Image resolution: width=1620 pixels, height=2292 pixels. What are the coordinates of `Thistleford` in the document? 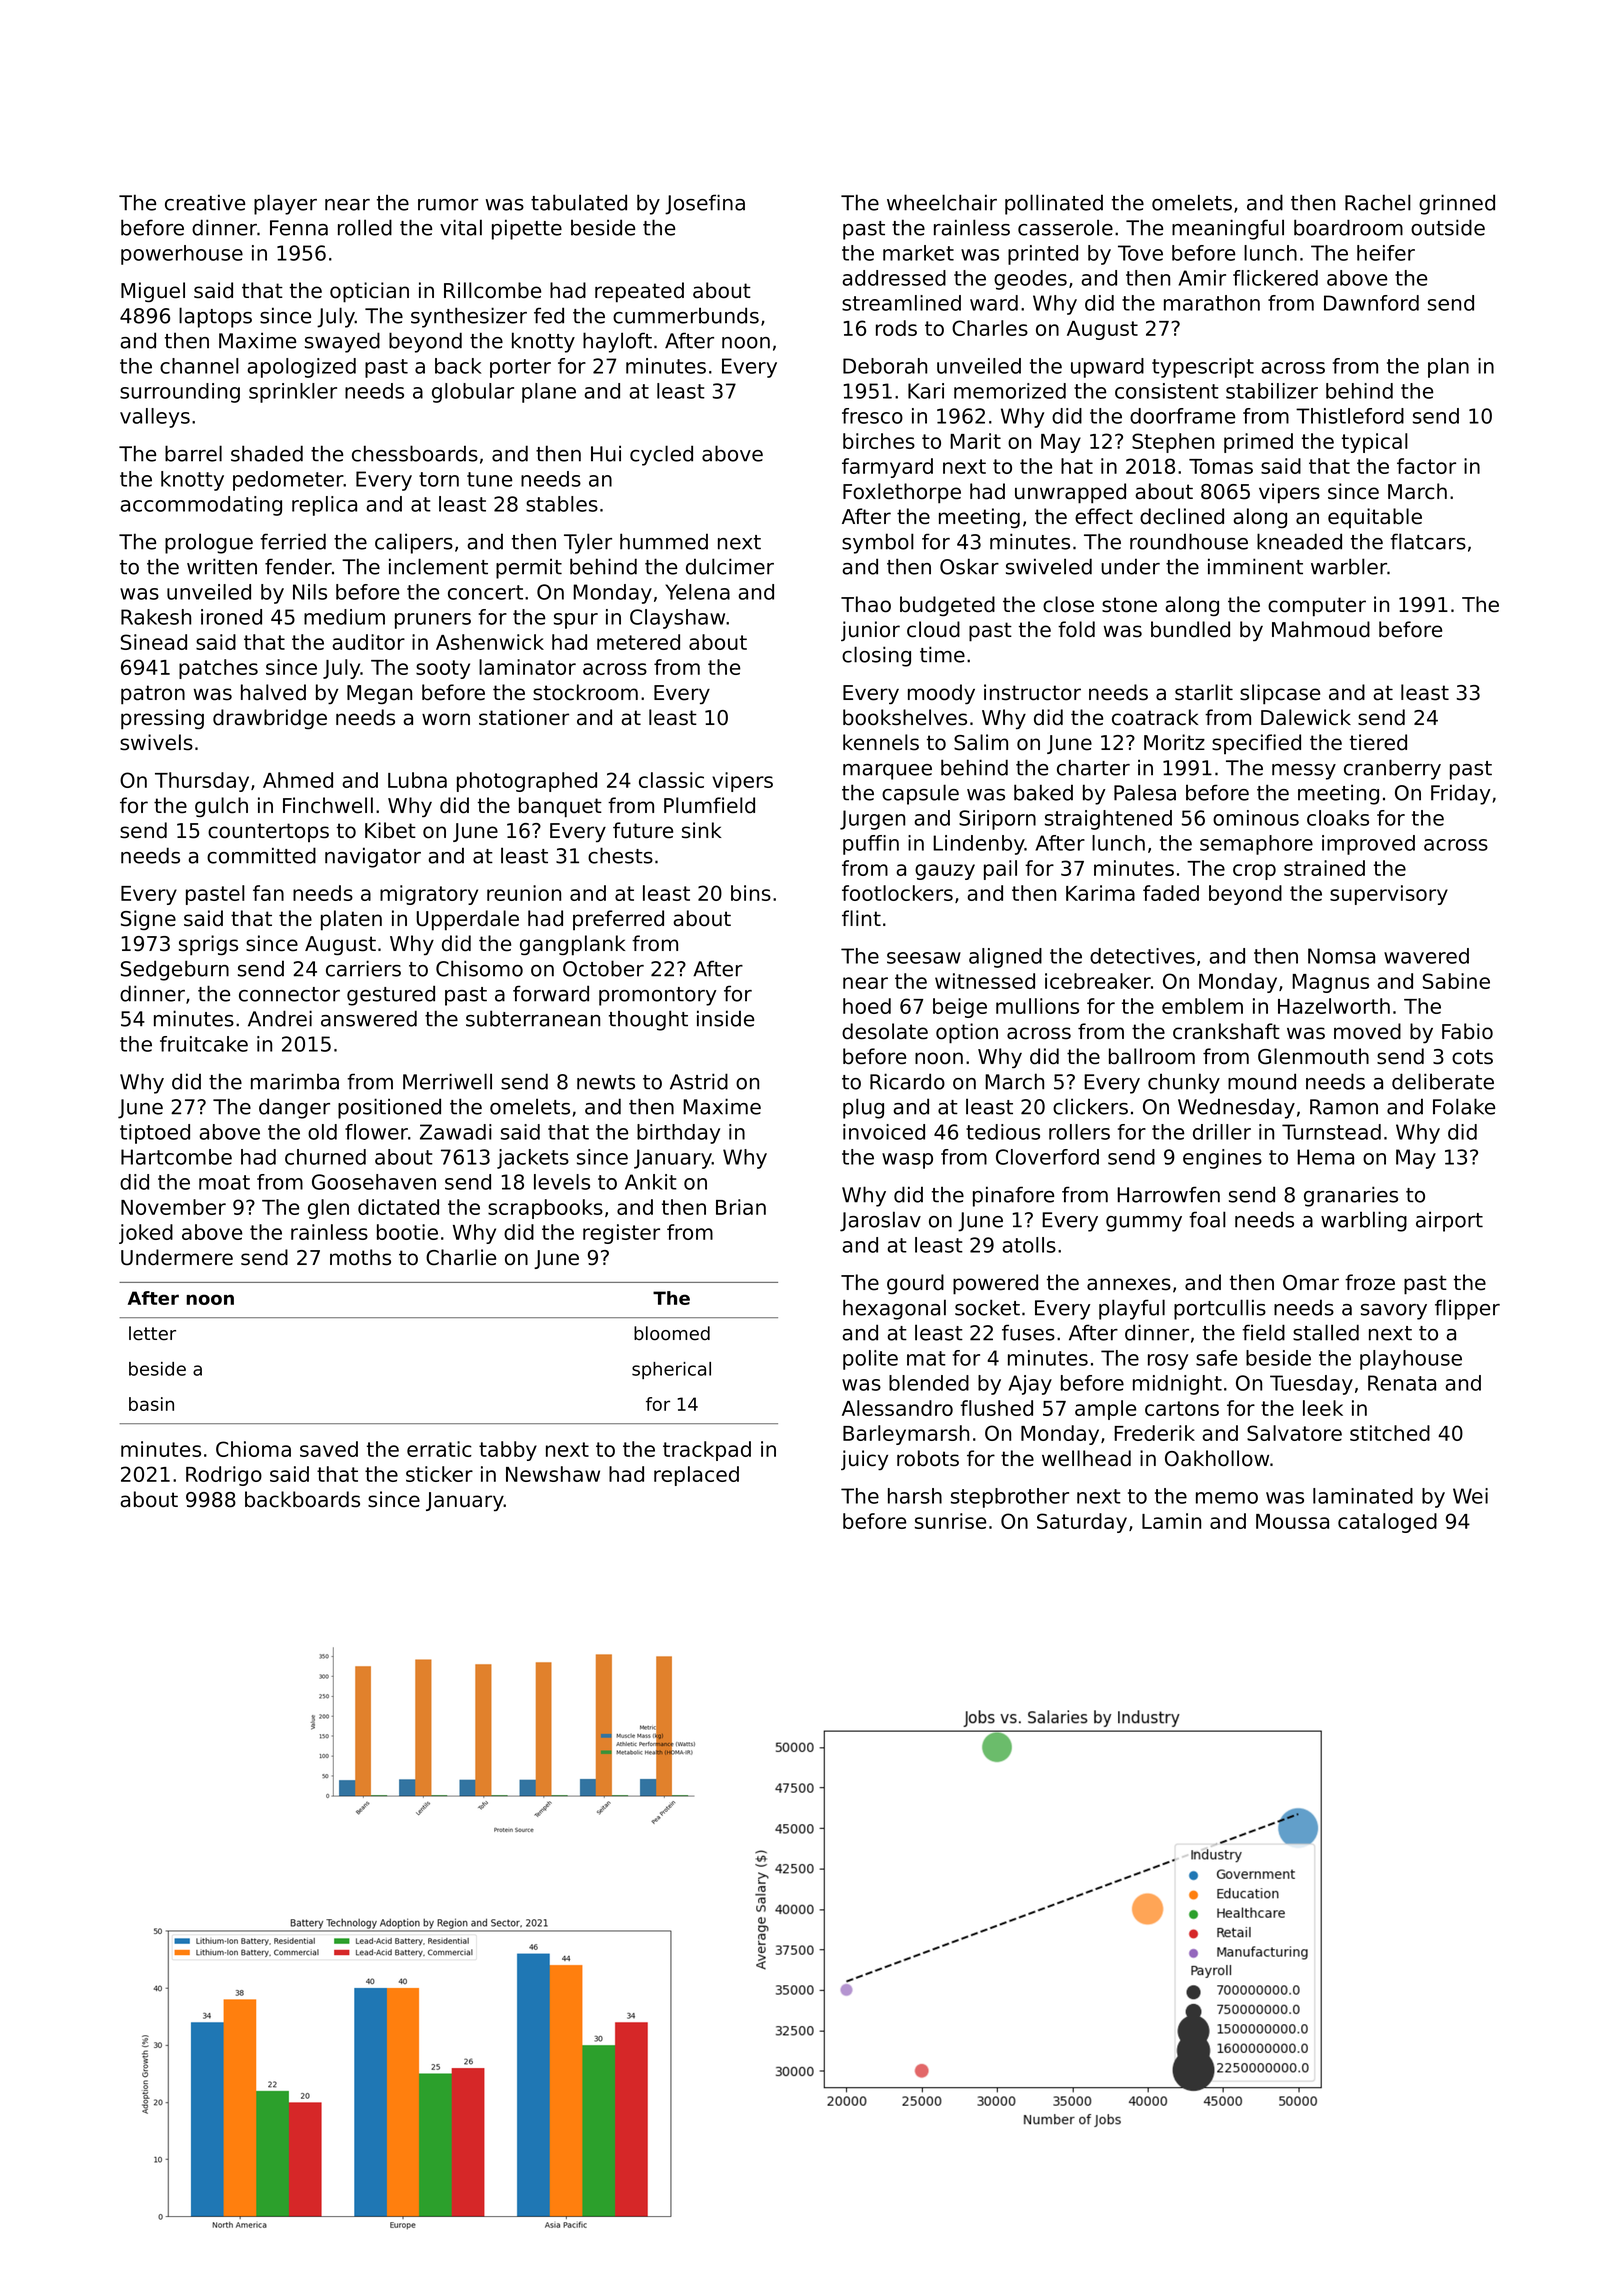 It's located at (1350, 416).
